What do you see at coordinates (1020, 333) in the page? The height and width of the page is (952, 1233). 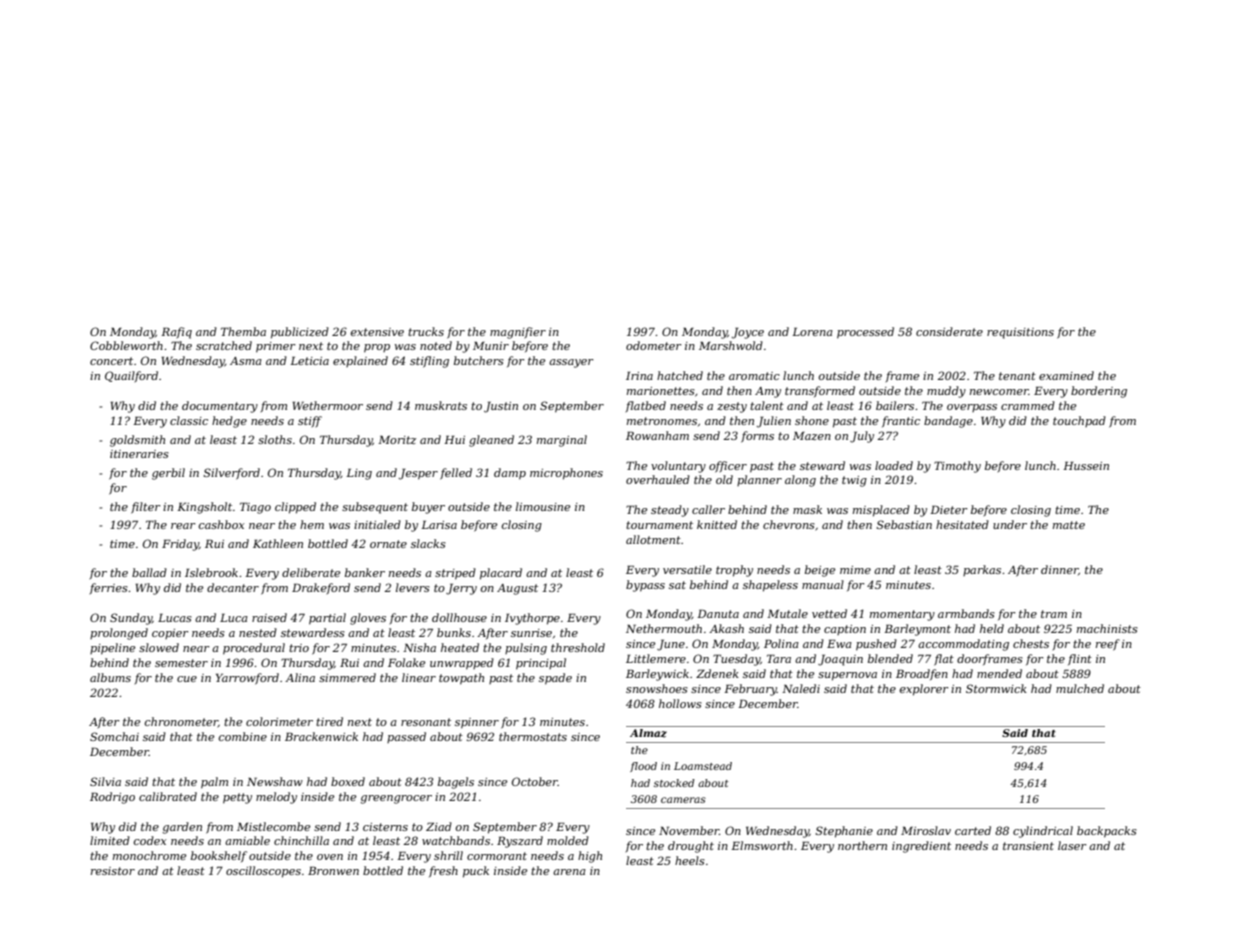 I see `requisitions` at bounding box center [1020, 333].
